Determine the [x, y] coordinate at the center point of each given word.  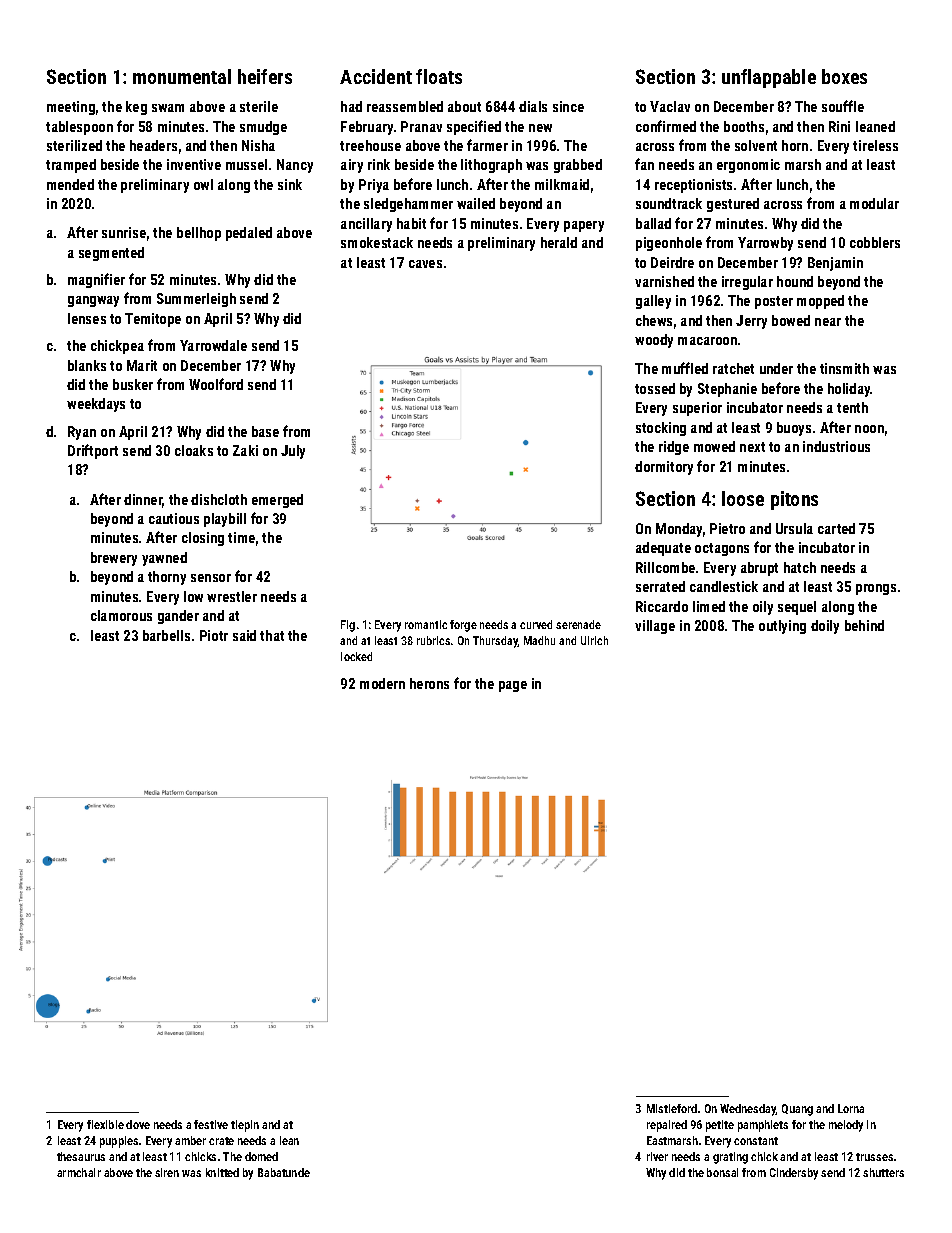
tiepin [245, 1126]
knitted [222, 1172]
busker [133, 384]
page [513, 686]
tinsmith [844, 368]
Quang [797, 1110]
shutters [883, 1172]
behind [864, 625]
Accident [376, 76]
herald [559, 242]
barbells [166, 635]
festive [211, 1124]
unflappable [769, 78]
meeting [71, 108]
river [657, 1156]
